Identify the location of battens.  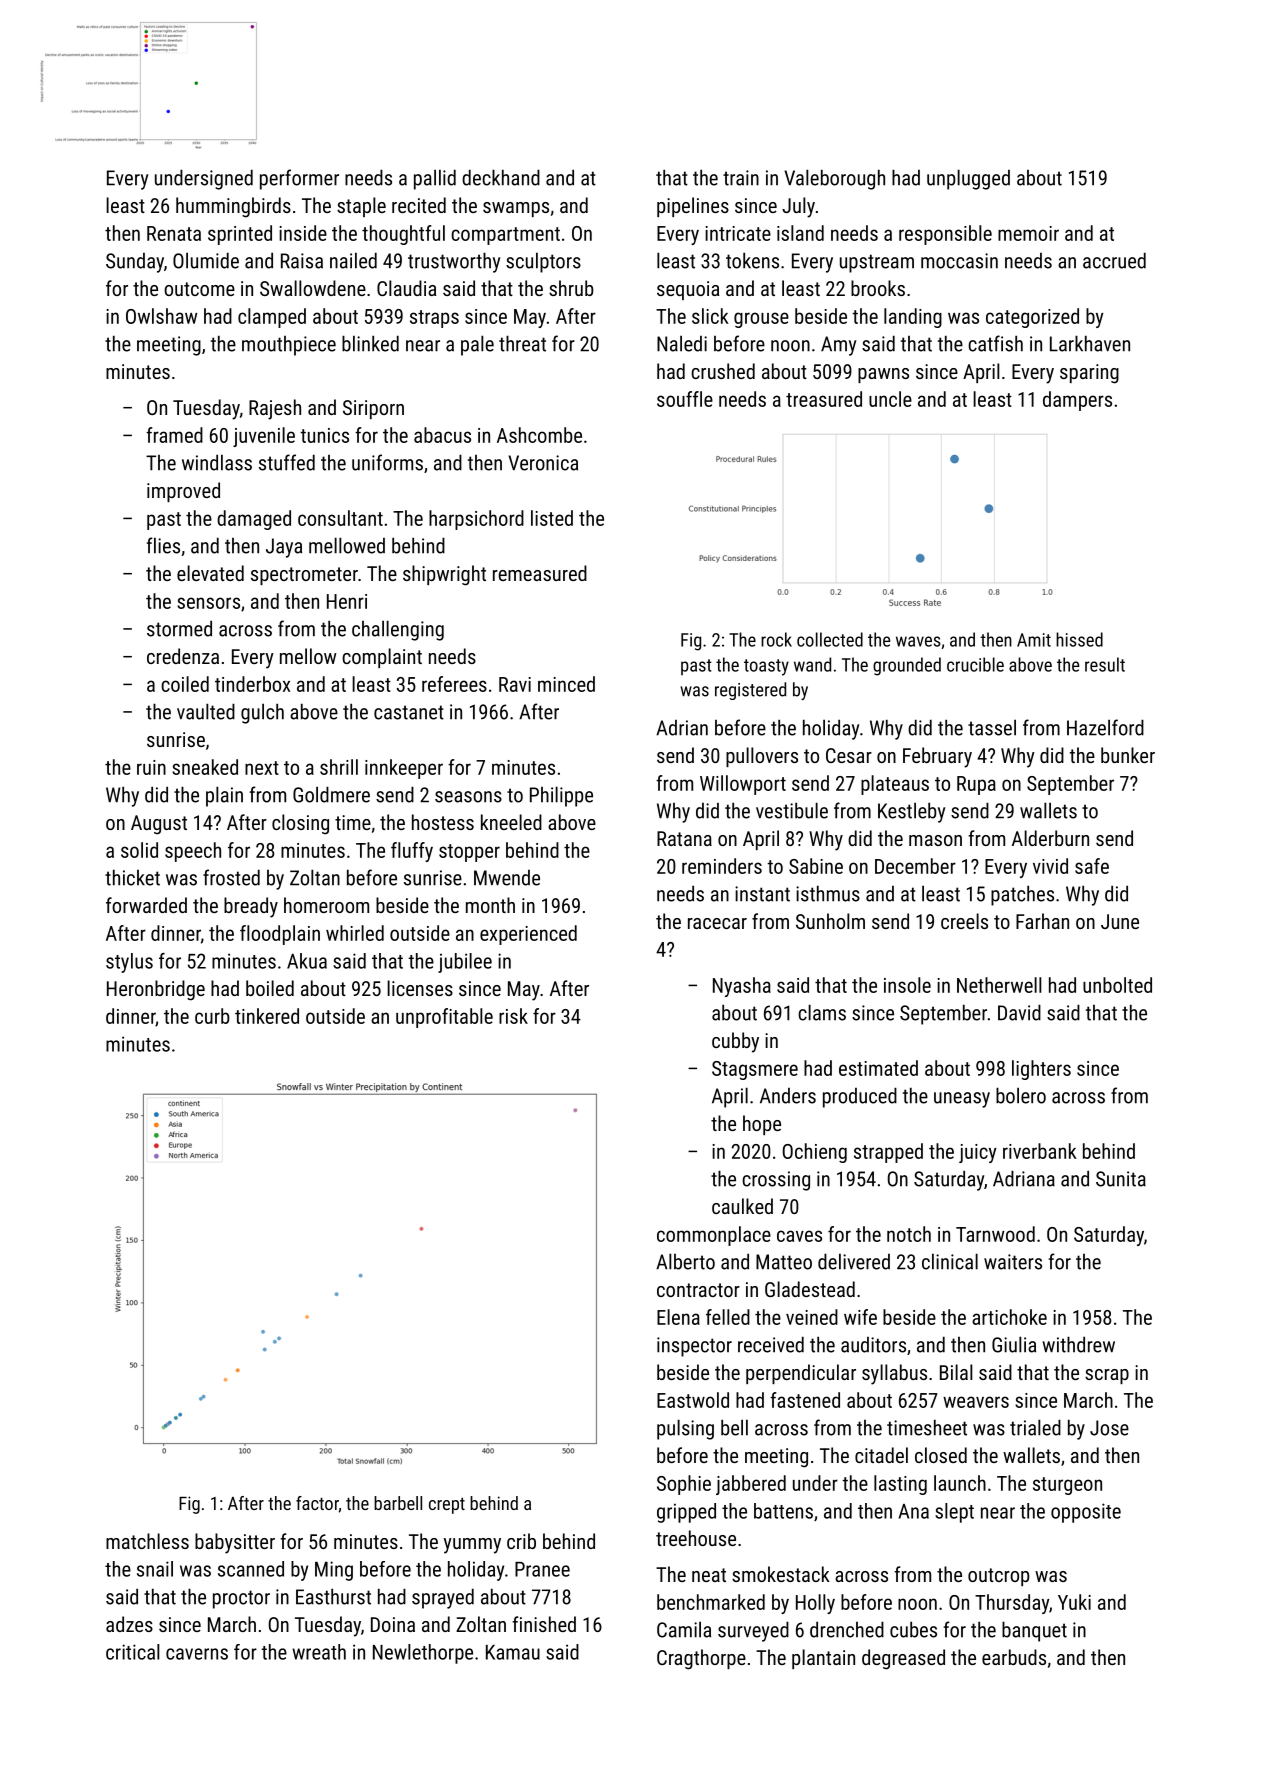
(783, 1511).
